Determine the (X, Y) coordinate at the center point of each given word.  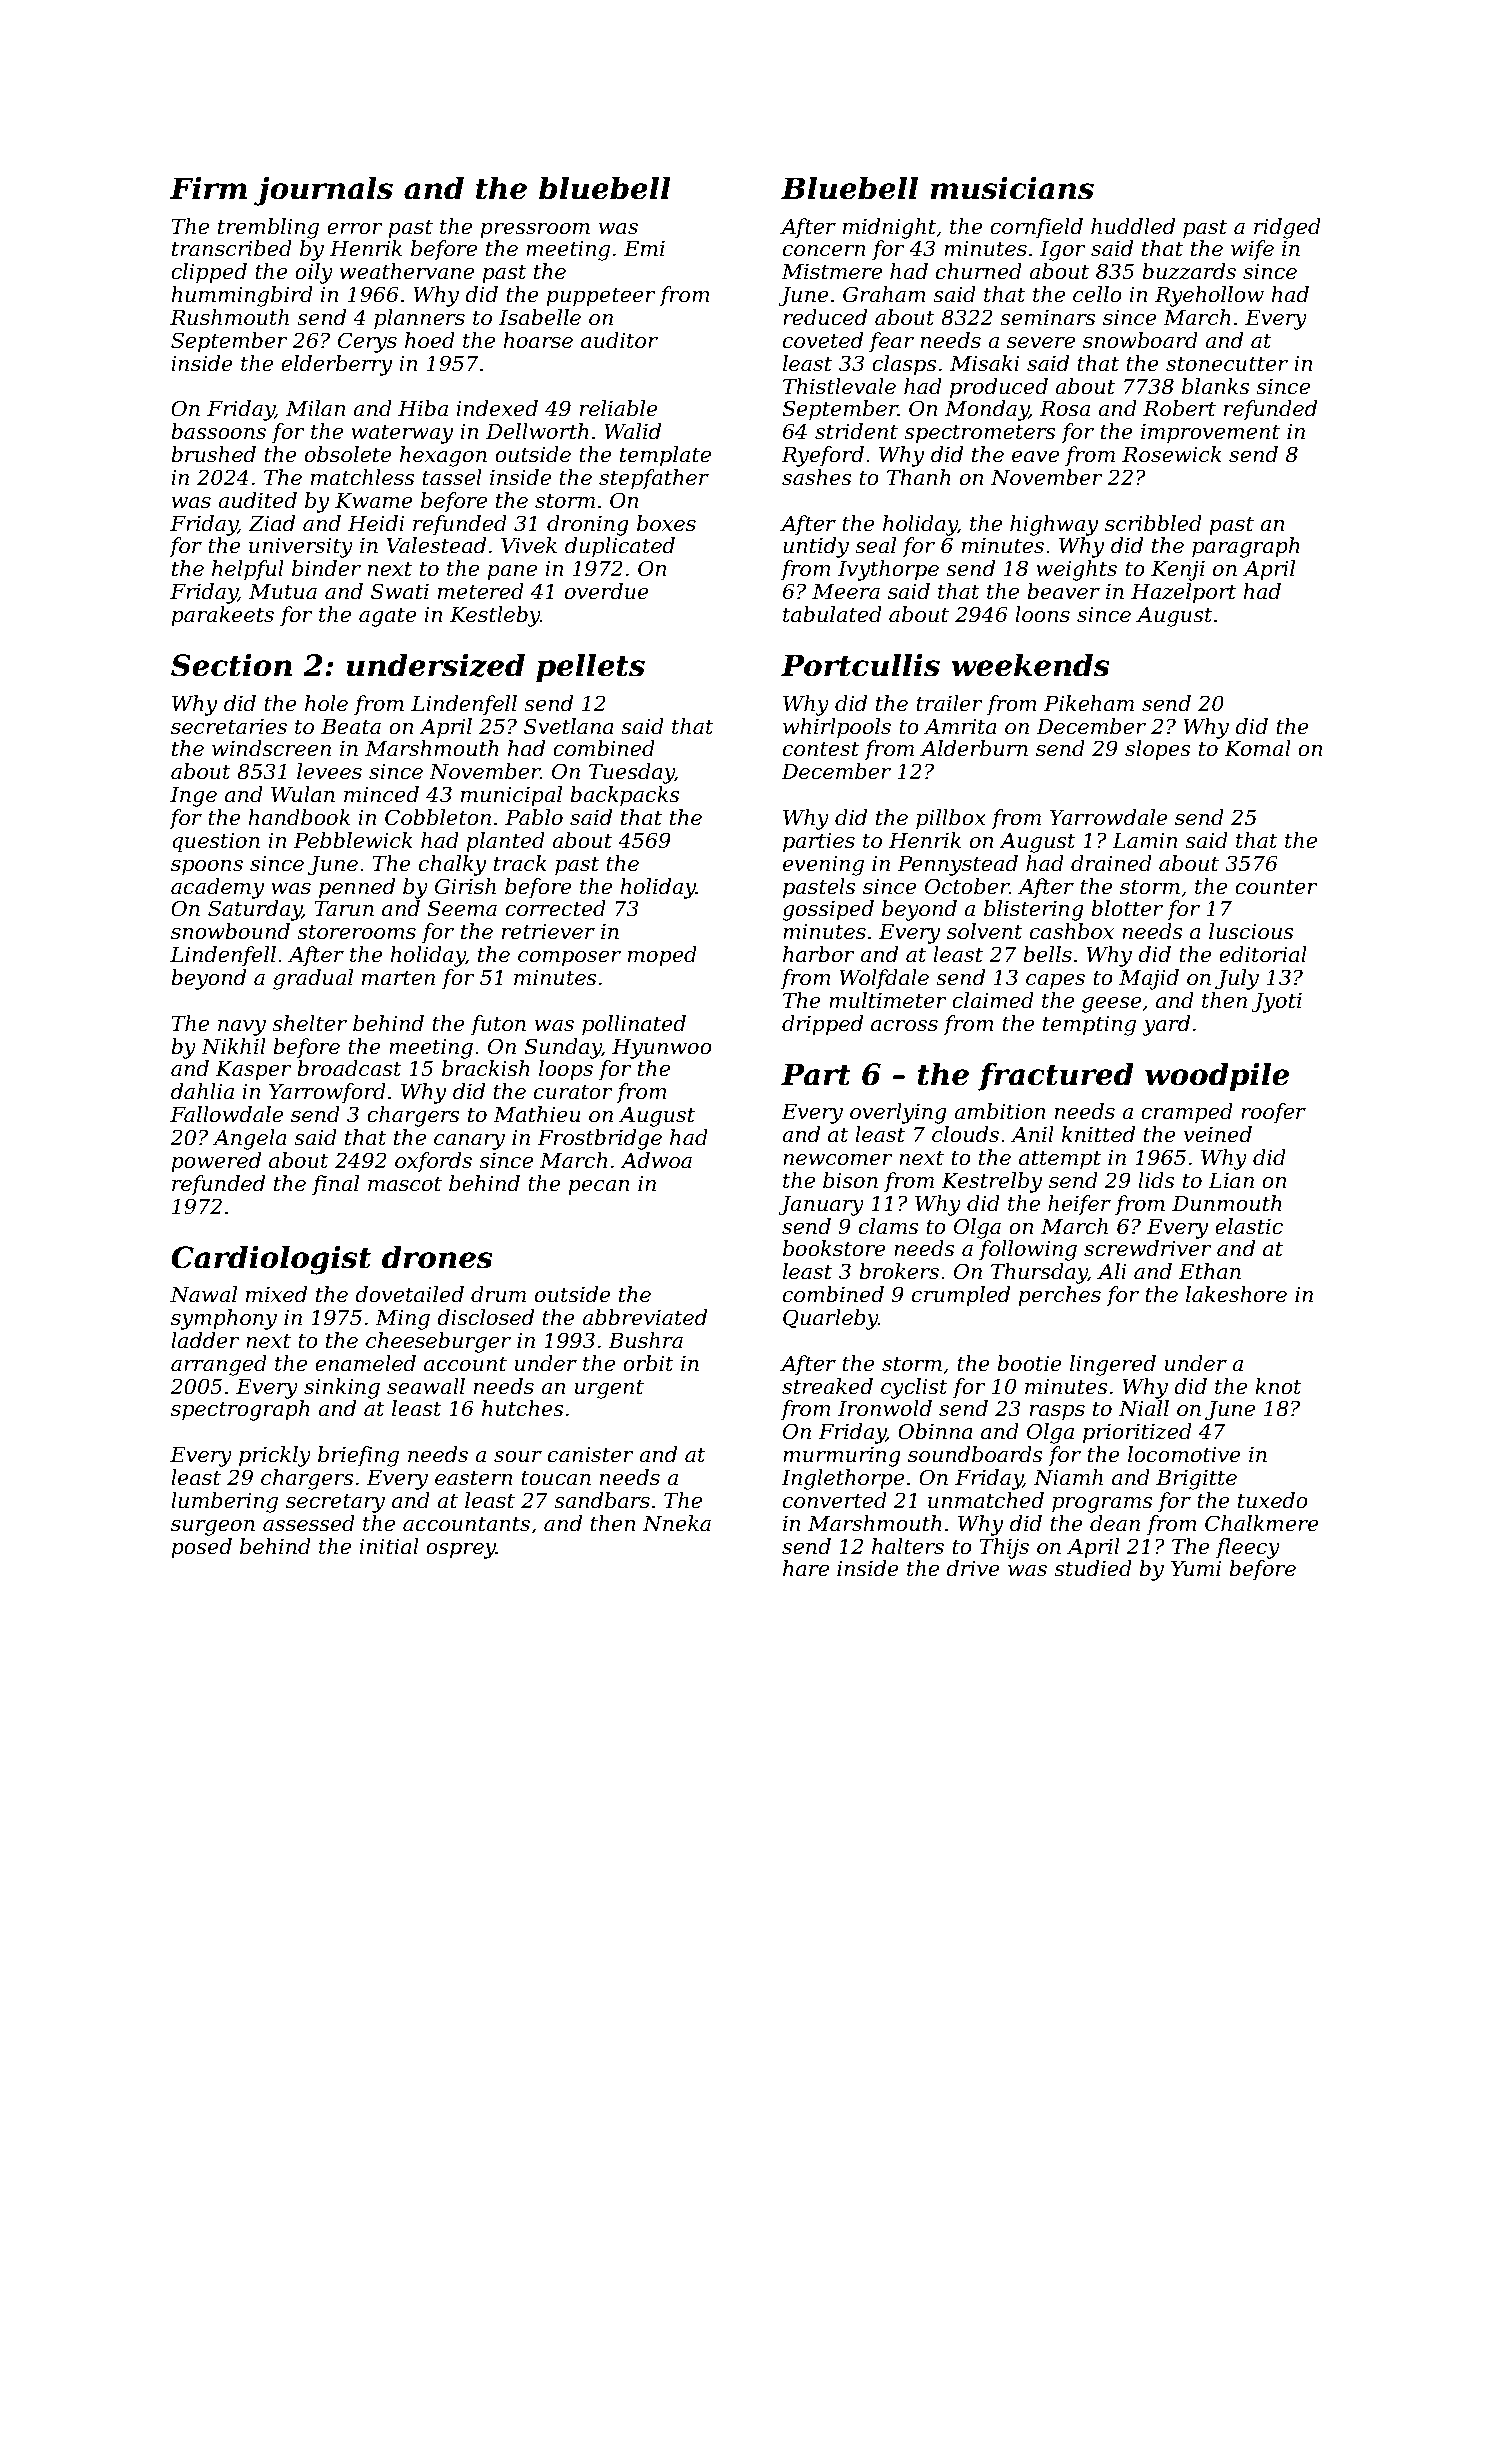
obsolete (348, 454)
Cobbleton (438, 817)
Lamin (1145, 841)
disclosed (485, 1317)
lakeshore (1236, 1294)
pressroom (535, 231)
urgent (609, 1389)
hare (806, 1568)
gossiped (828, 910)
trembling (268, 228)
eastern (474, 1478)
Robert (1179, 408)
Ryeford (822, 456)
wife (1252, 250)
